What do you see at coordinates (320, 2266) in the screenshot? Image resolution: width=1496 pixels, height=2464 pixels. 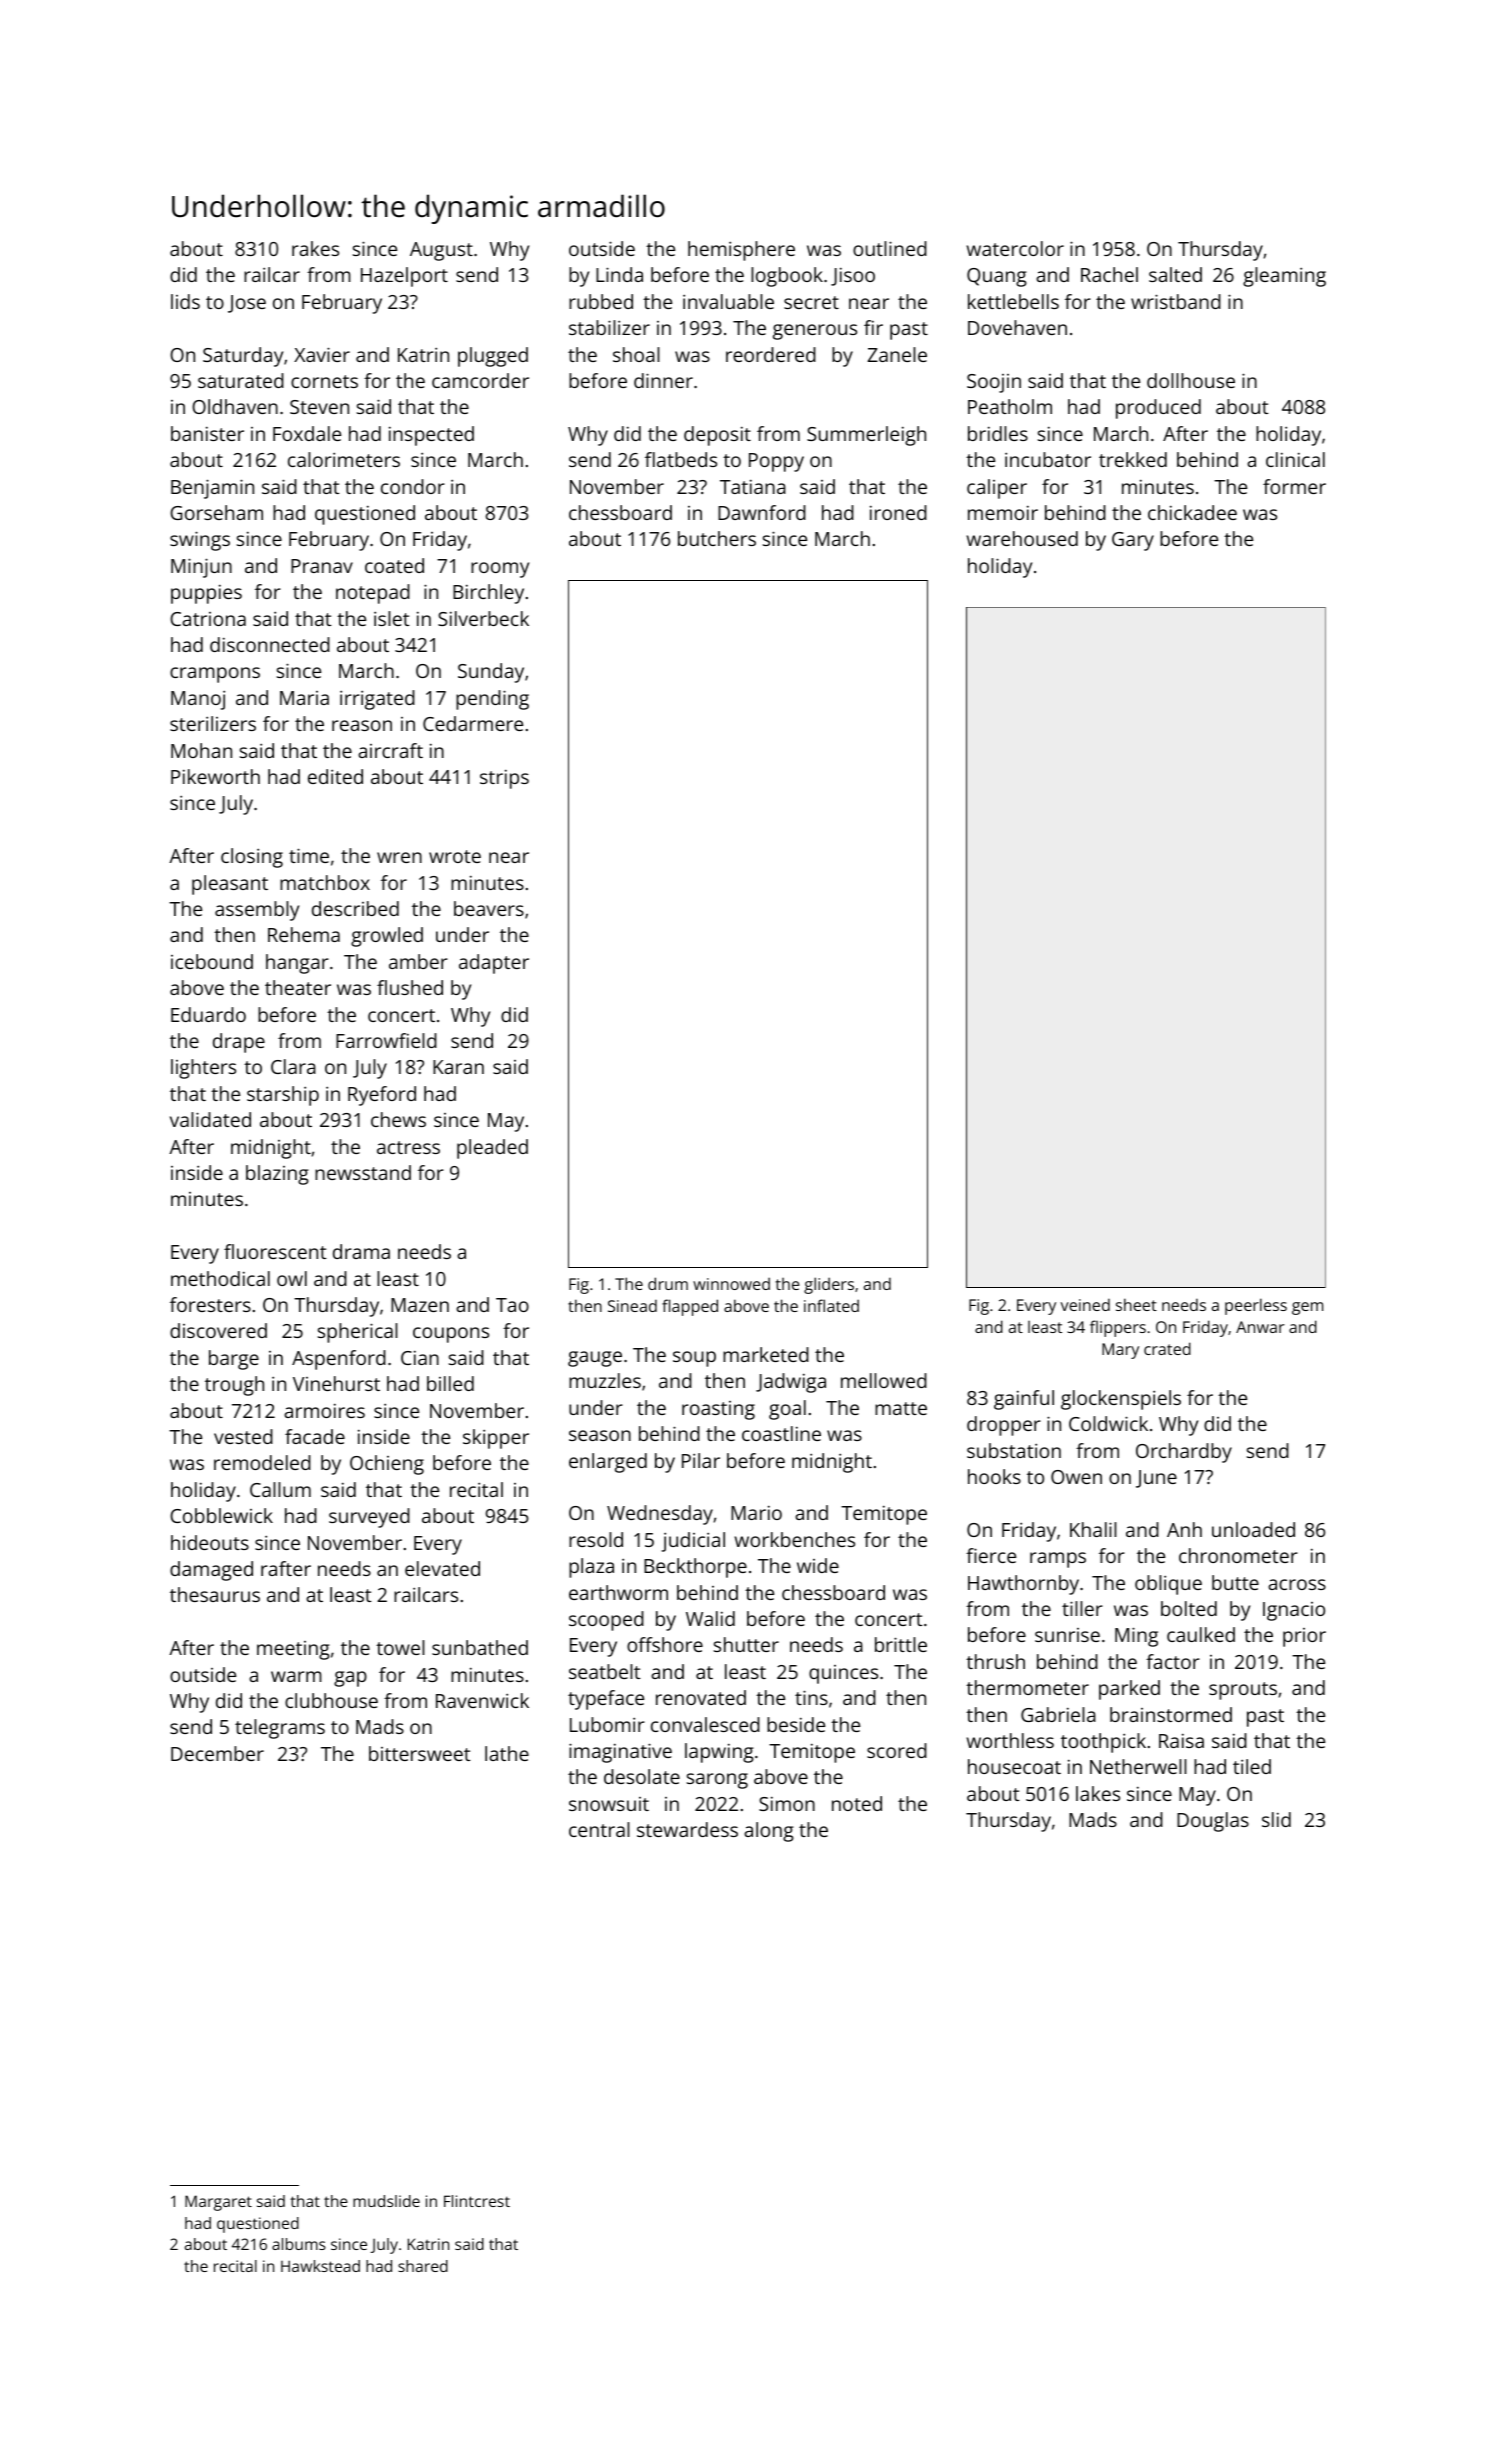 I see `Hawkstead` at bounding box center [320, 2266].
